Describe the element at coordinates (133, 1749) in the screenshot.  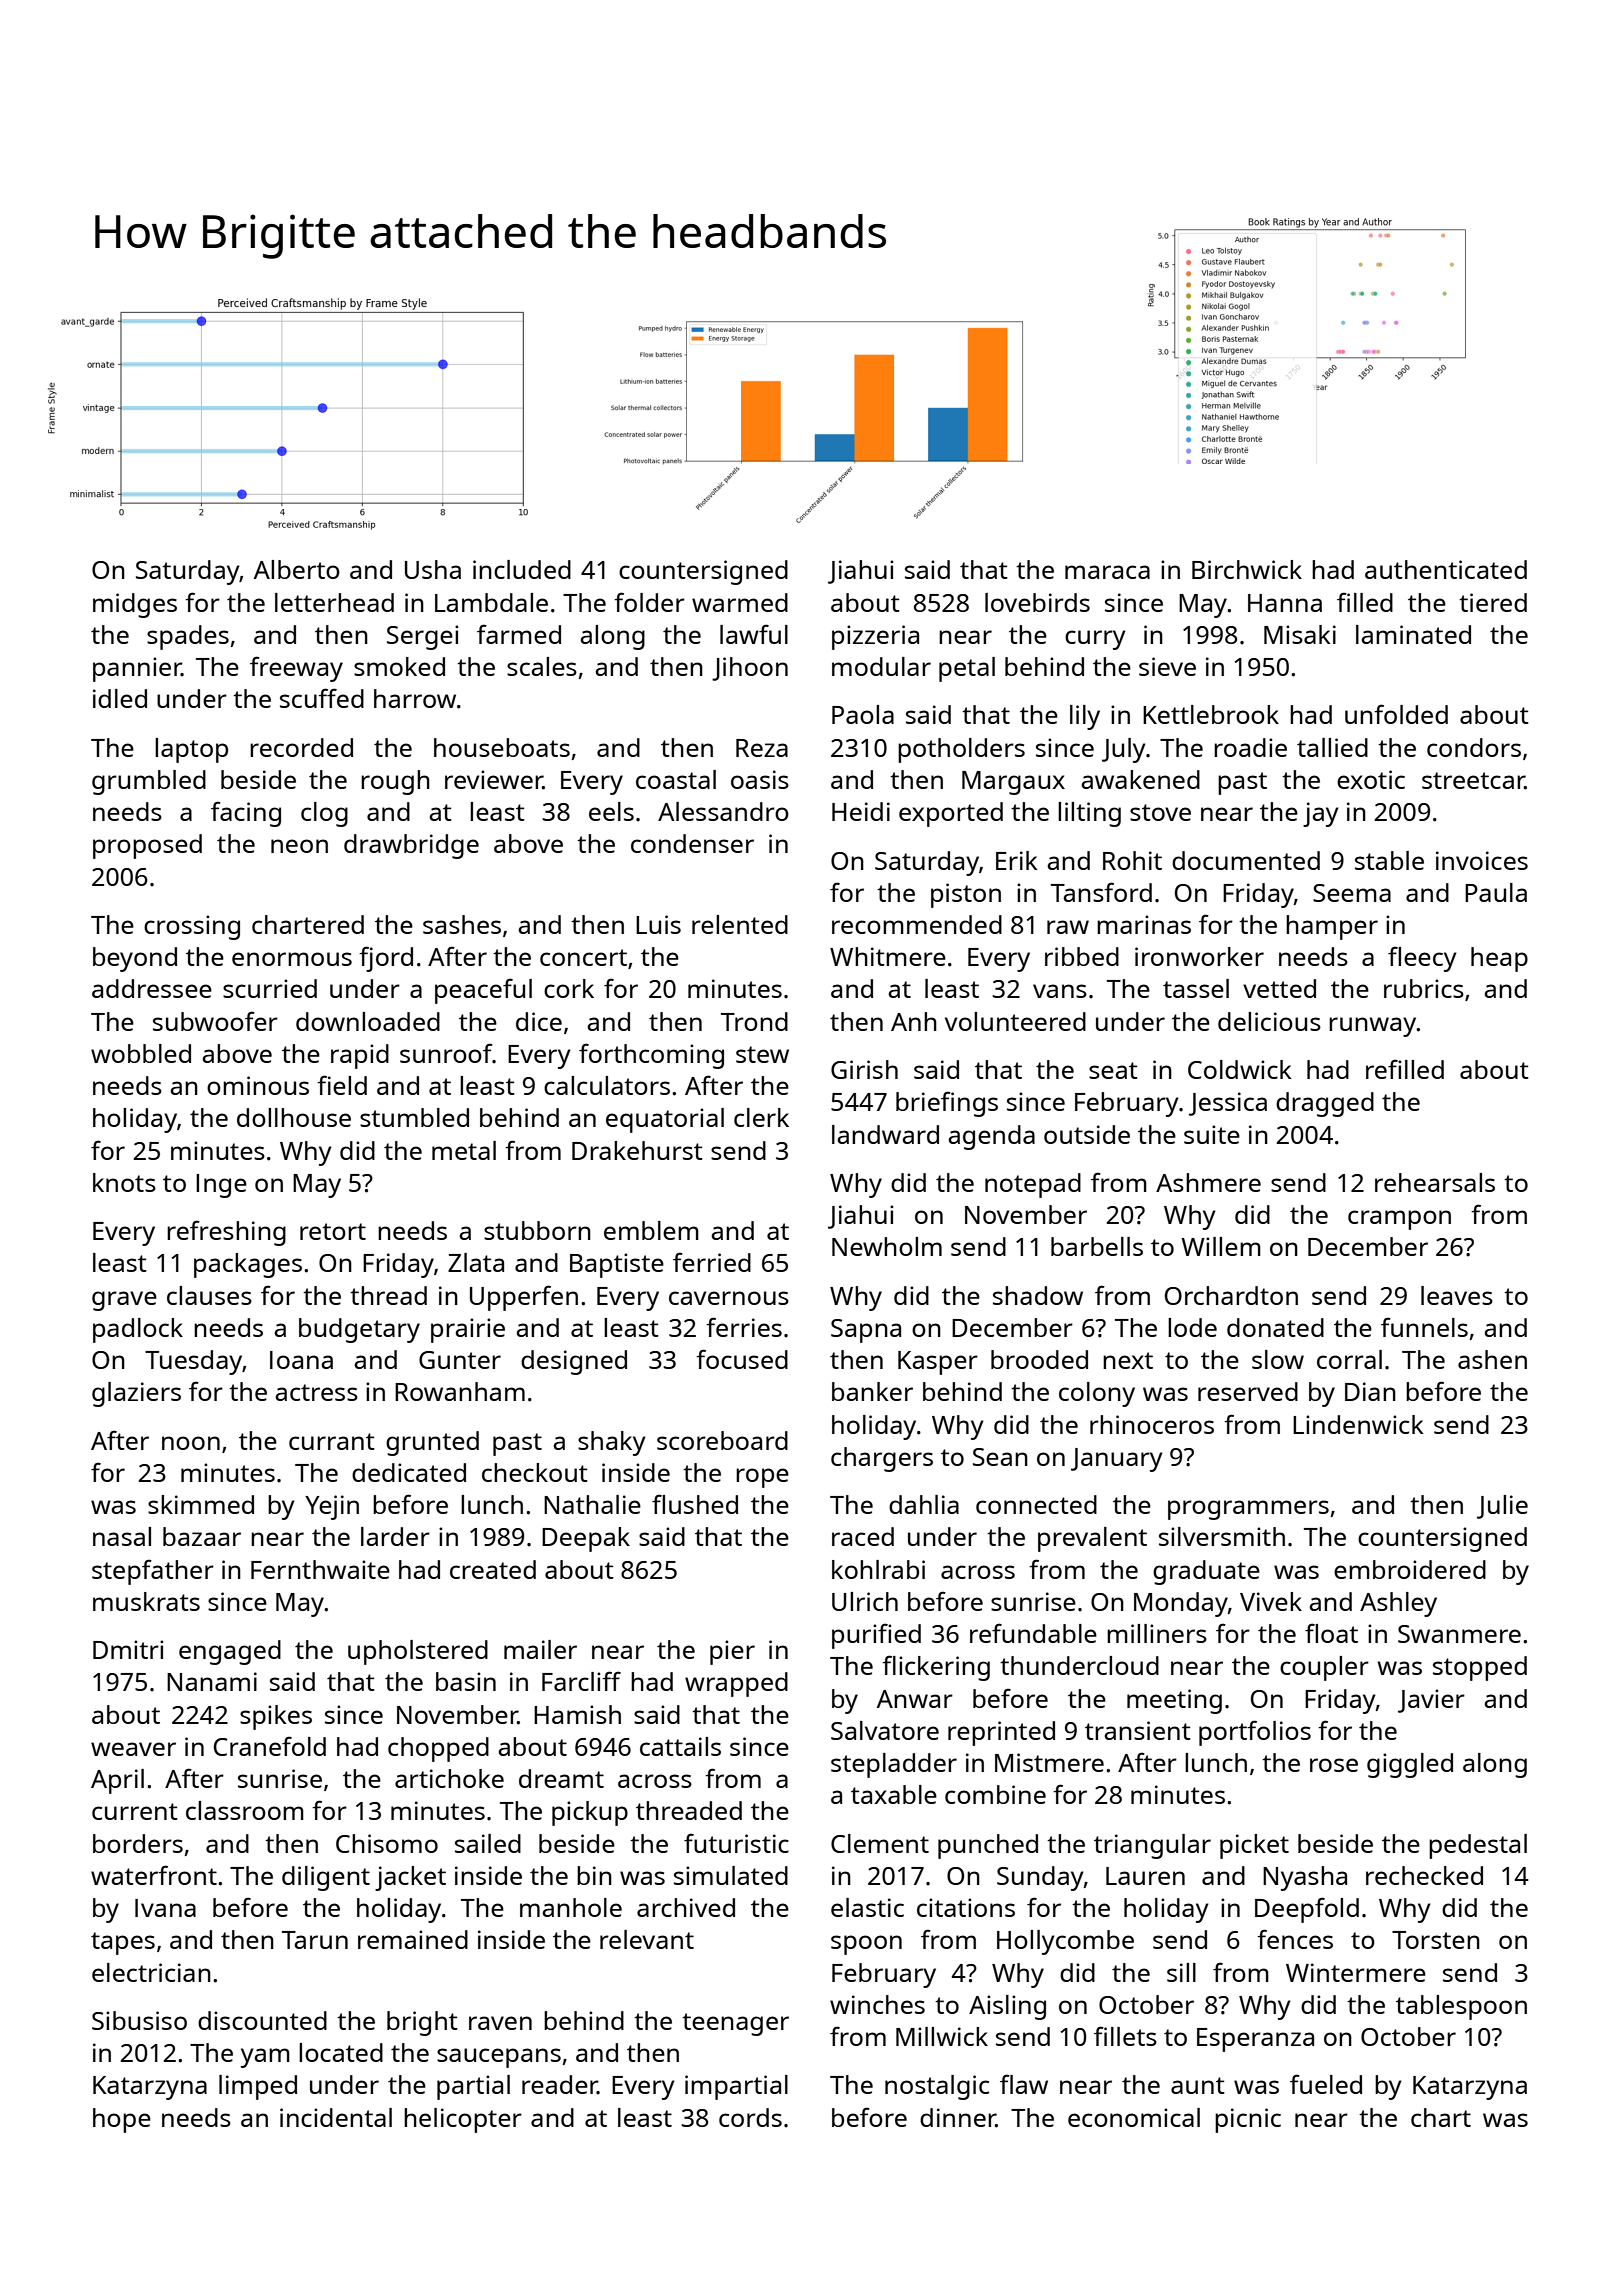
I see `weaver` at that location.
